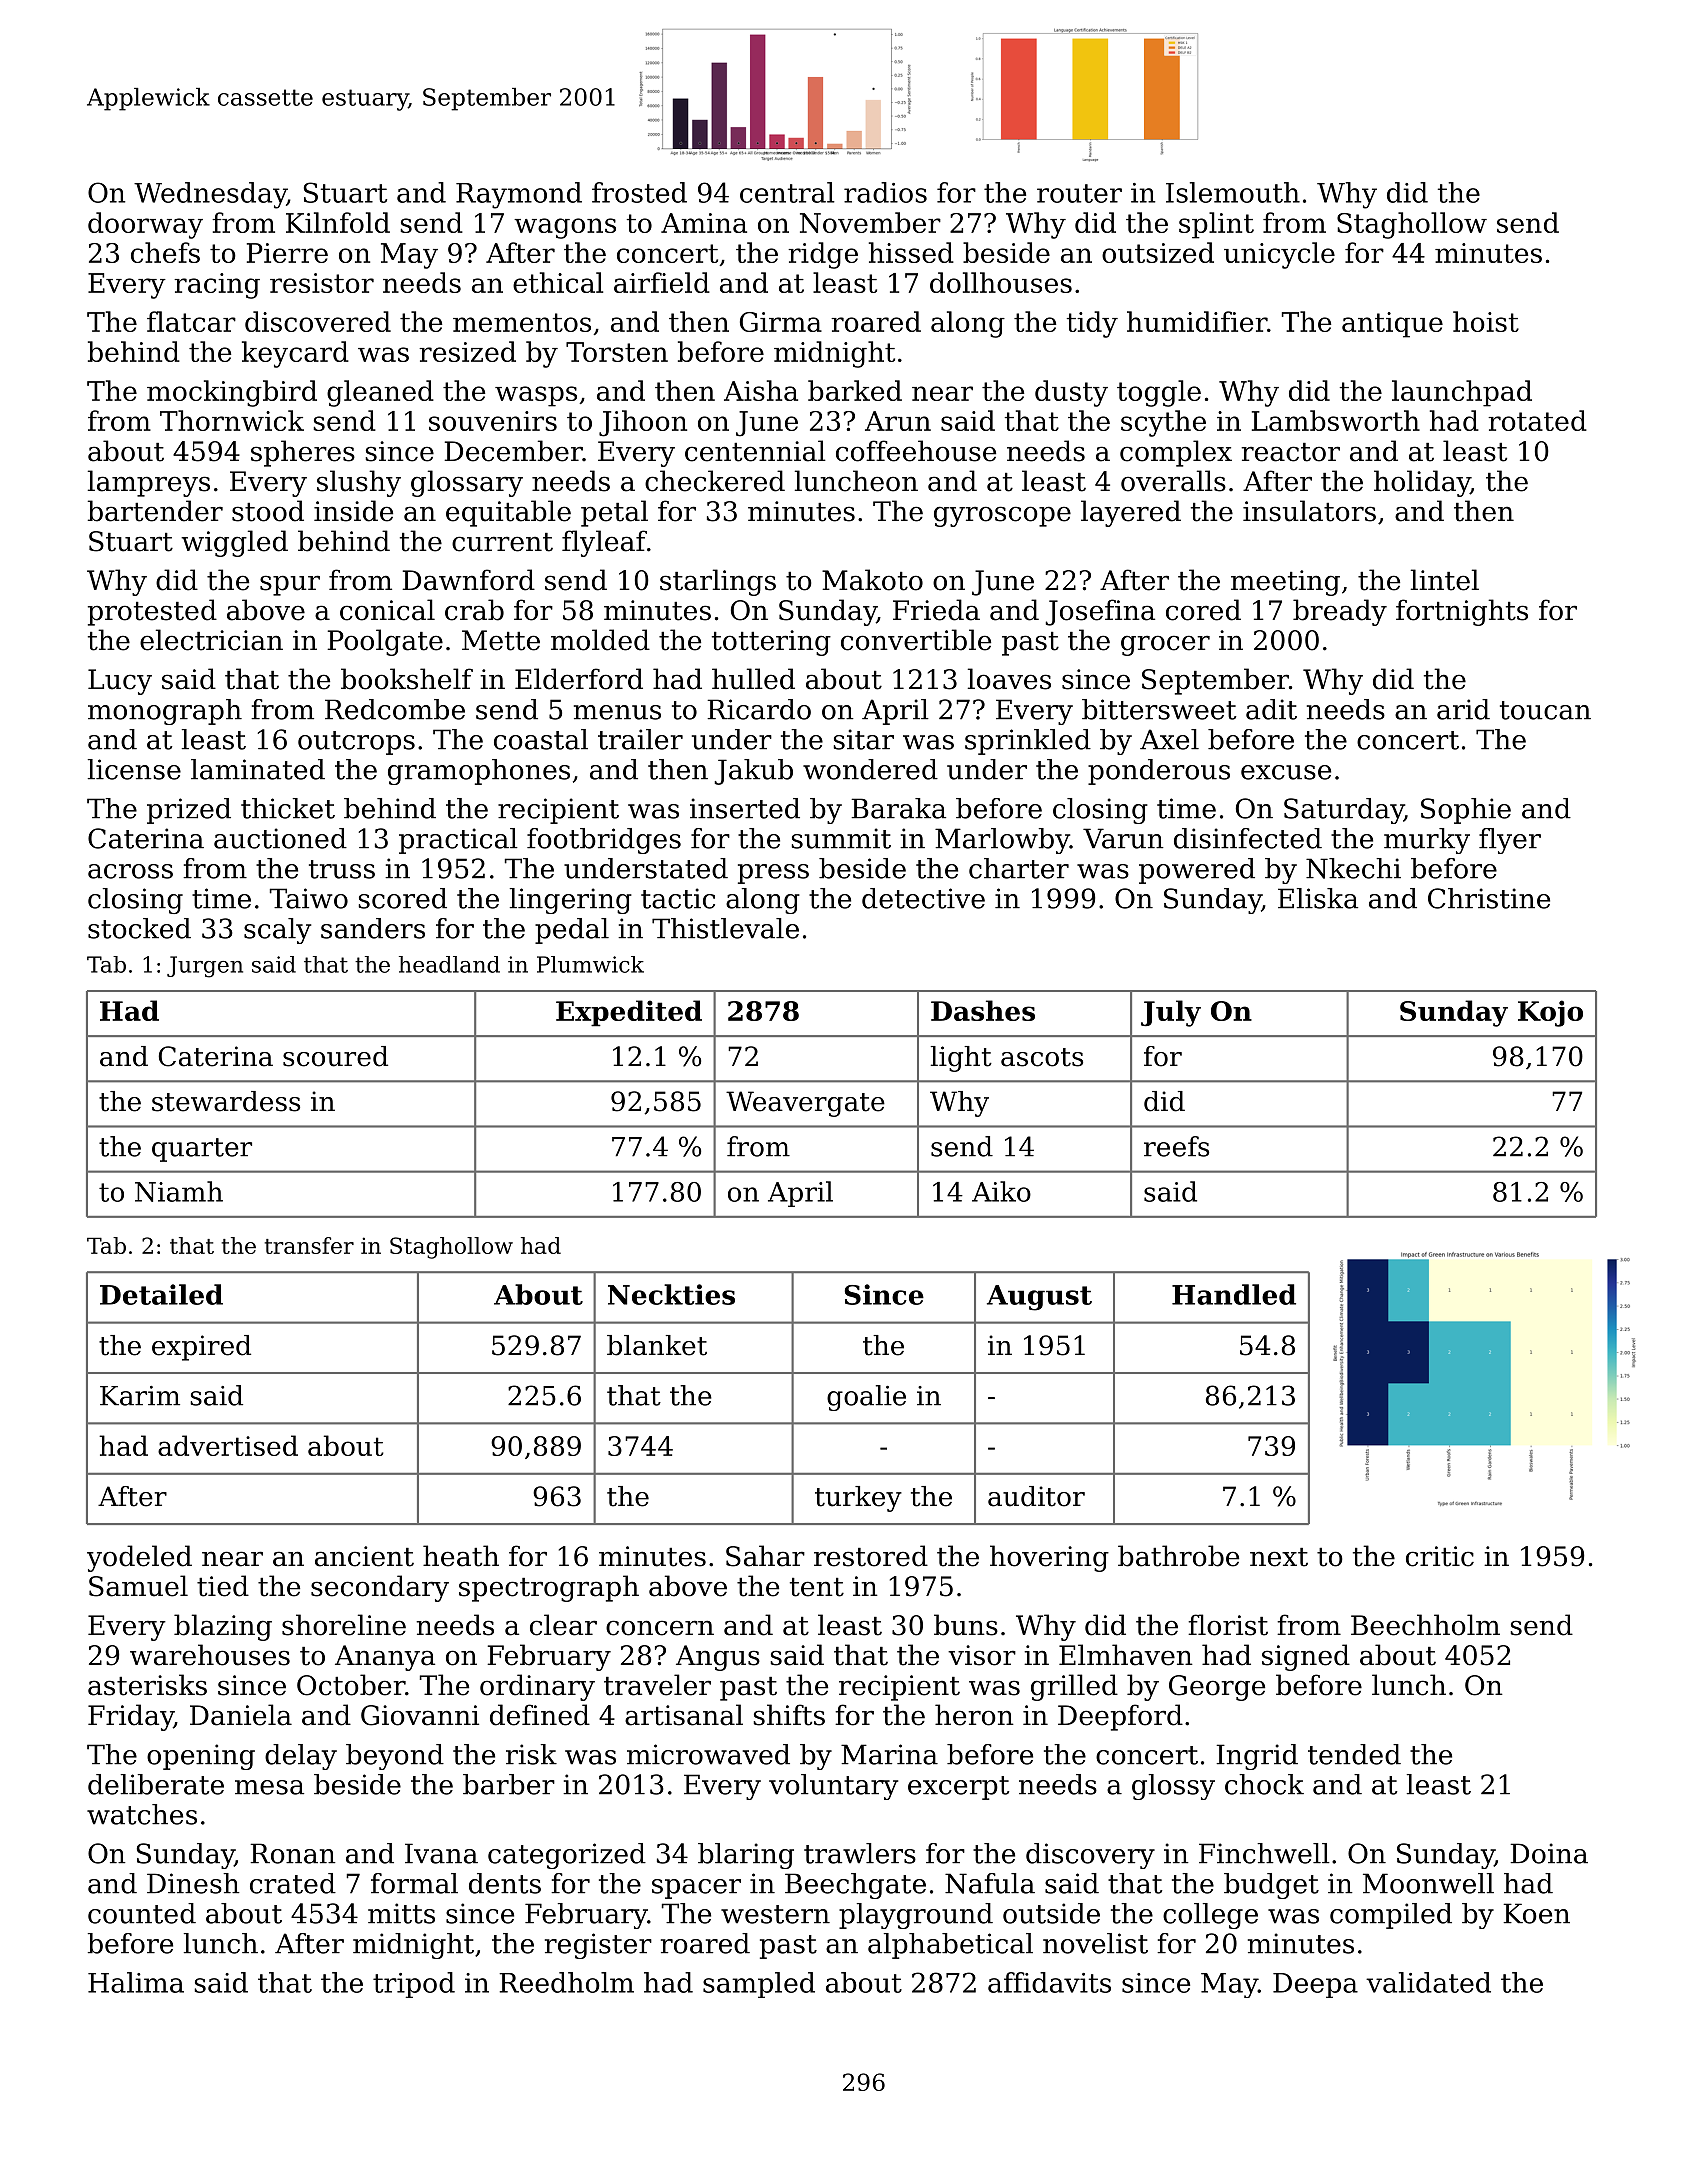  What do you see at coordinates (1002, 841) in the image?
I see `Marlowby` at bounding box center [1002, 841].
